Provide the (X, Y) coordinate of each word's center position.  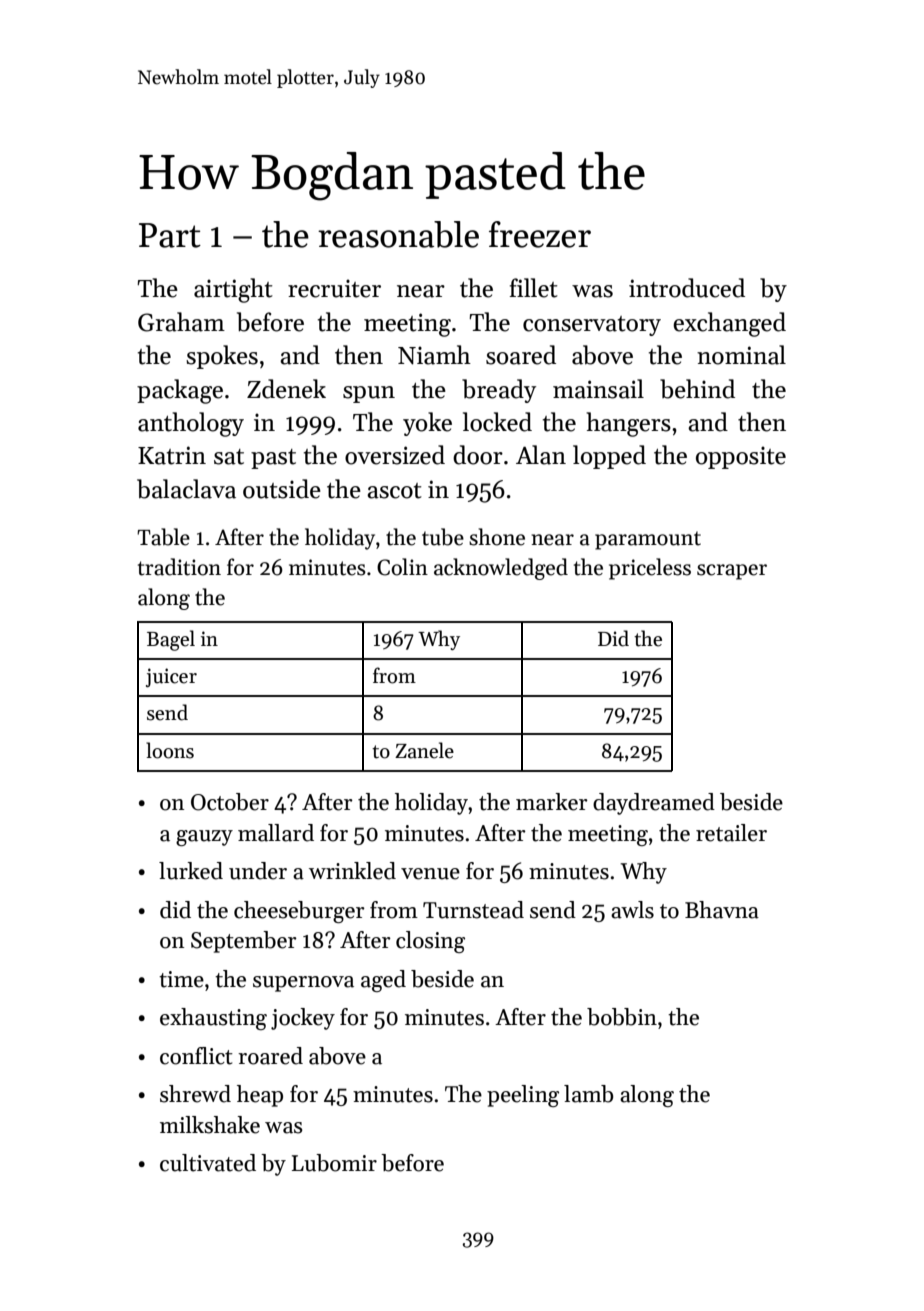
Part (170, 235)
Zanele (424, 750)
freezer (540, 234)
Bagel (171, 640)
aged (383, 981)
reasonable (398, 234)
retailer (731, 833)
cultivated (208, 1163)
